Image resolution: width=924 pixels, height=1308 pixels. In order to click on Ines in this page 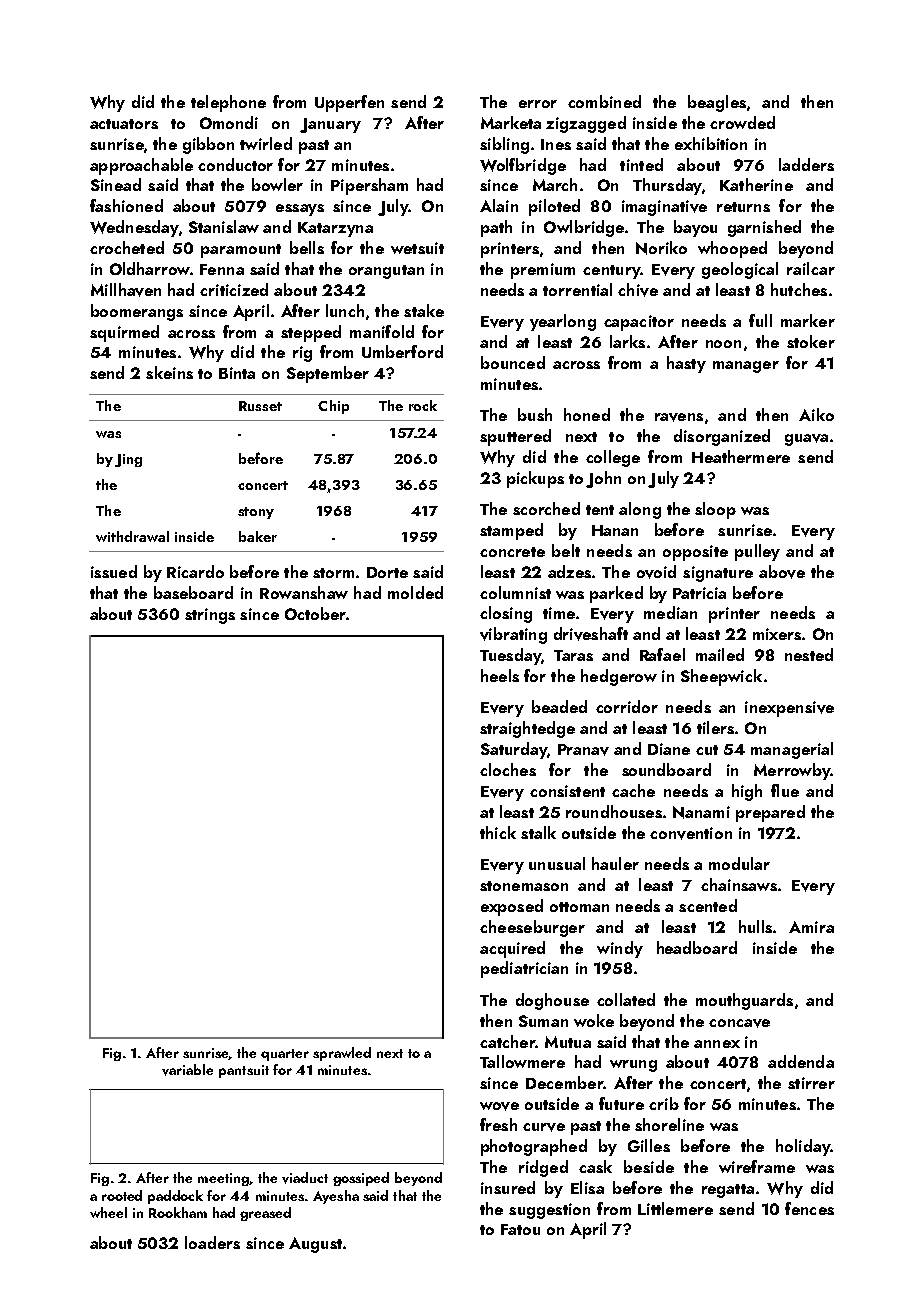, I will do `click(556, 144)`.
